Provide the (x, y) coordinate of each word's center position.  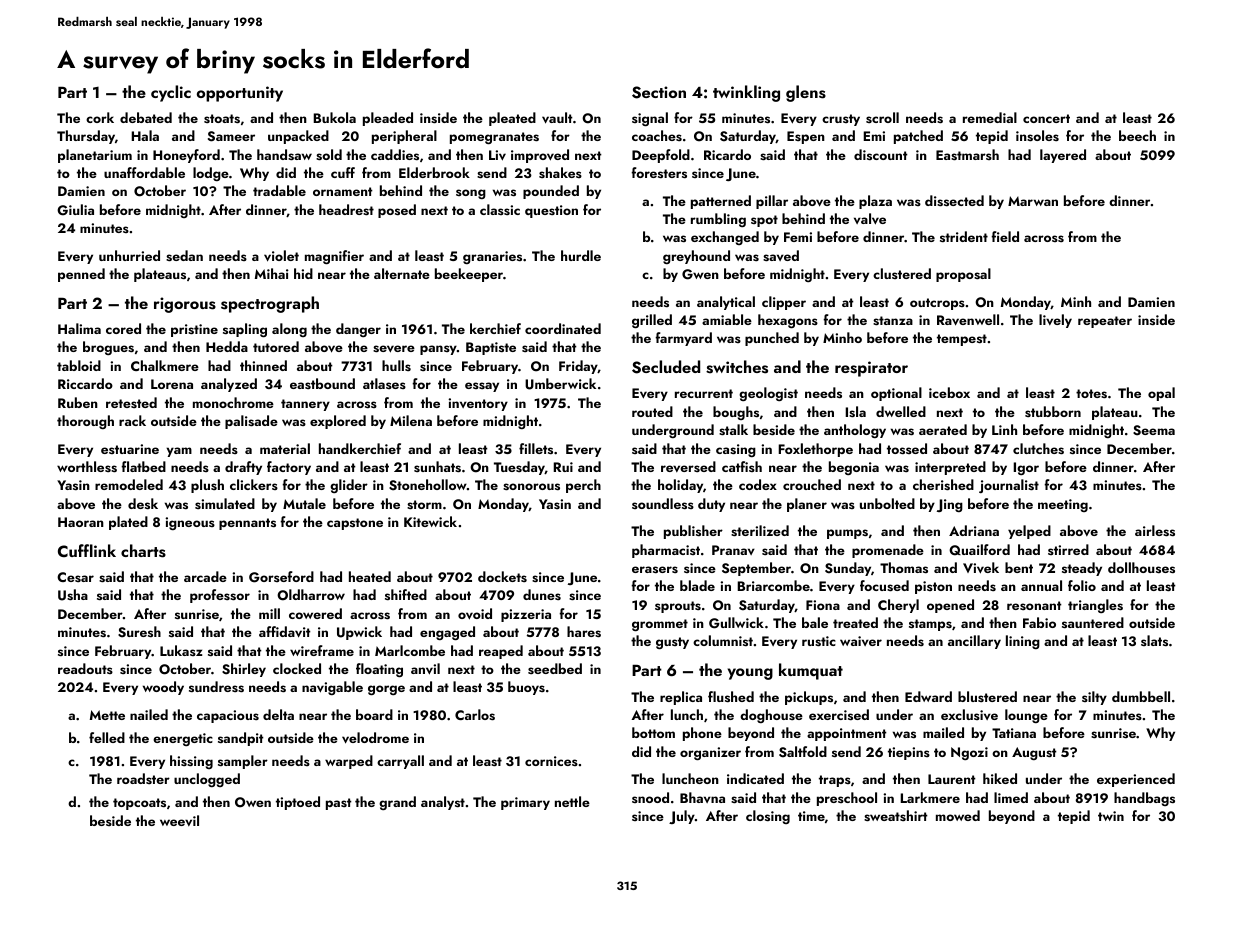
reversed (688, 466)
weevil (179, 820)
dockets (502, 576)
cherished (943, 485)
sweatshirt (896, 816)
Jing (950, 505)
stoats (222, 119)
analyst (443, 803)
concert (1046, 118)
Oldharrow (311, 595)
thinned (263, 365)
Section (659, 92)
